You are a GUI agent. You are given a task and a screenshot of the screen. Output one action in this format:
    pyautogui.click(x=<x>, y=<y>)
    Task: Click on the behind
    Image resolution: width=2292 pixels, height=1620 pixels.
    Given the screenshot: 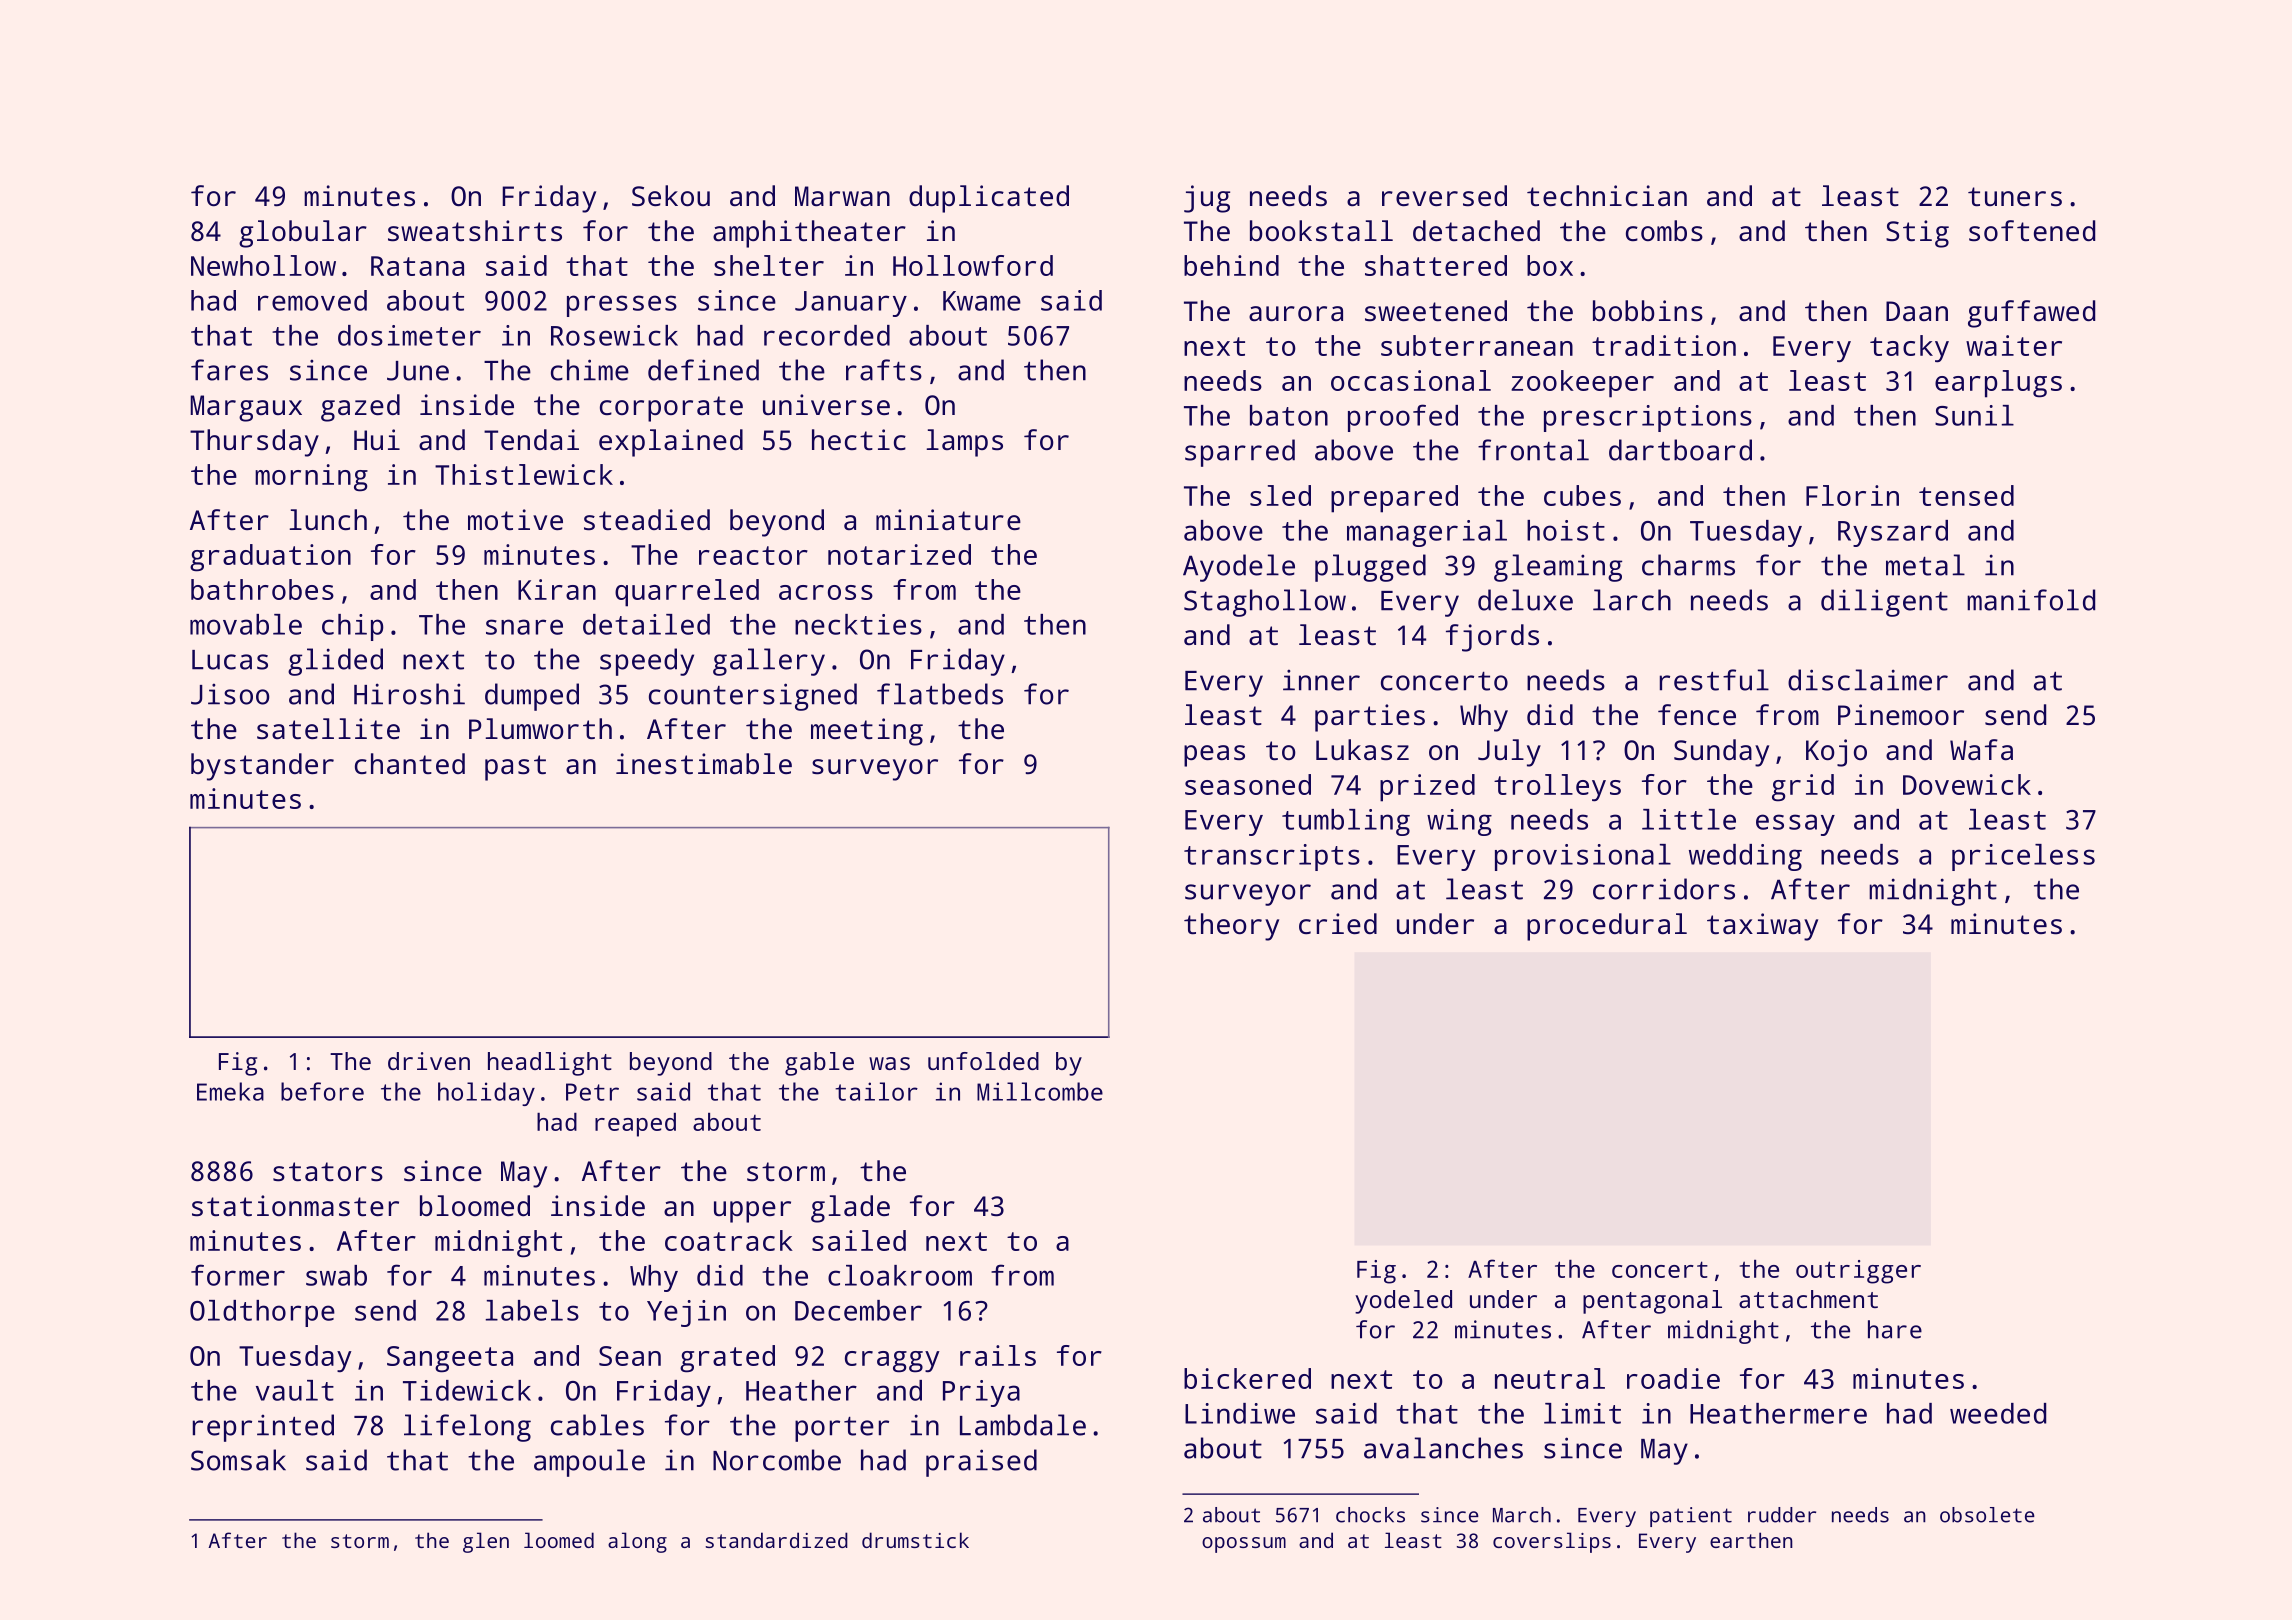 What is the action you would take?
    pyautogui.click(x=1231, y=265)
